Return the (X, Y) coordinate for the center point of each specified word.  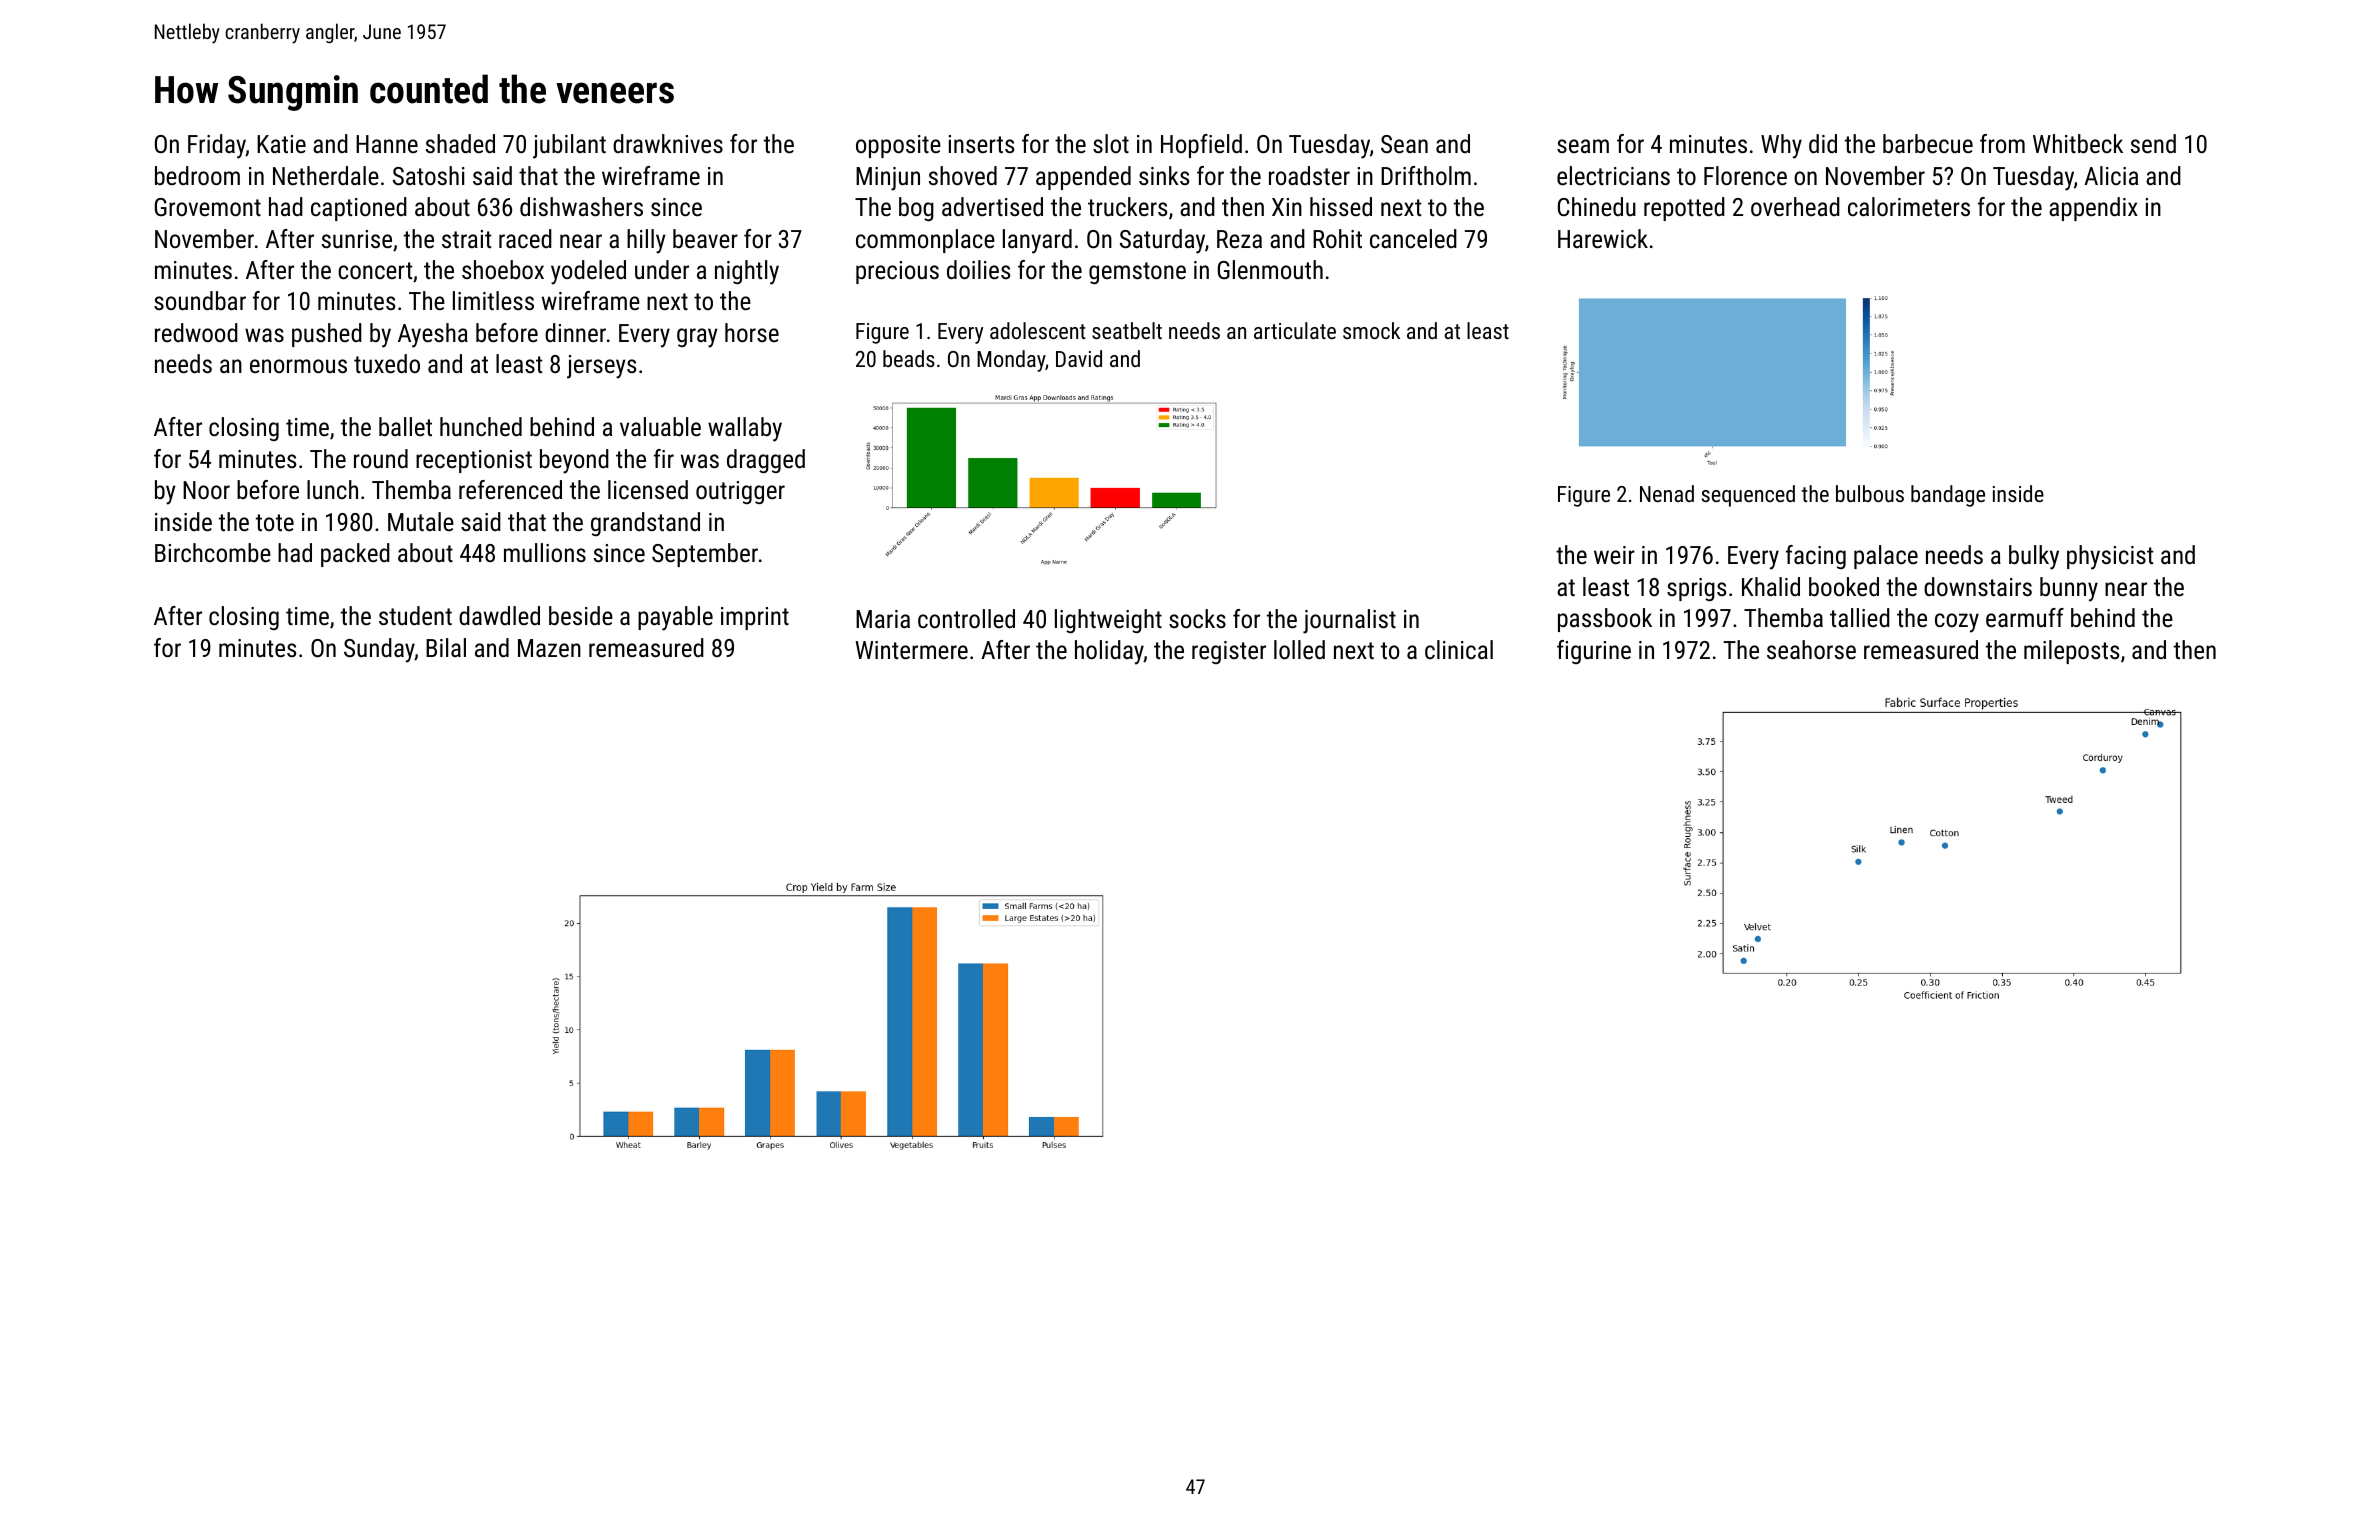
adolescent (1038, 330)
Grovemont (208, 207)
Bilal (446, 647)
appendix (2093, 209)
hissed (1341, 206)
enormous (298, 366)
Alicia (2111, 175)
